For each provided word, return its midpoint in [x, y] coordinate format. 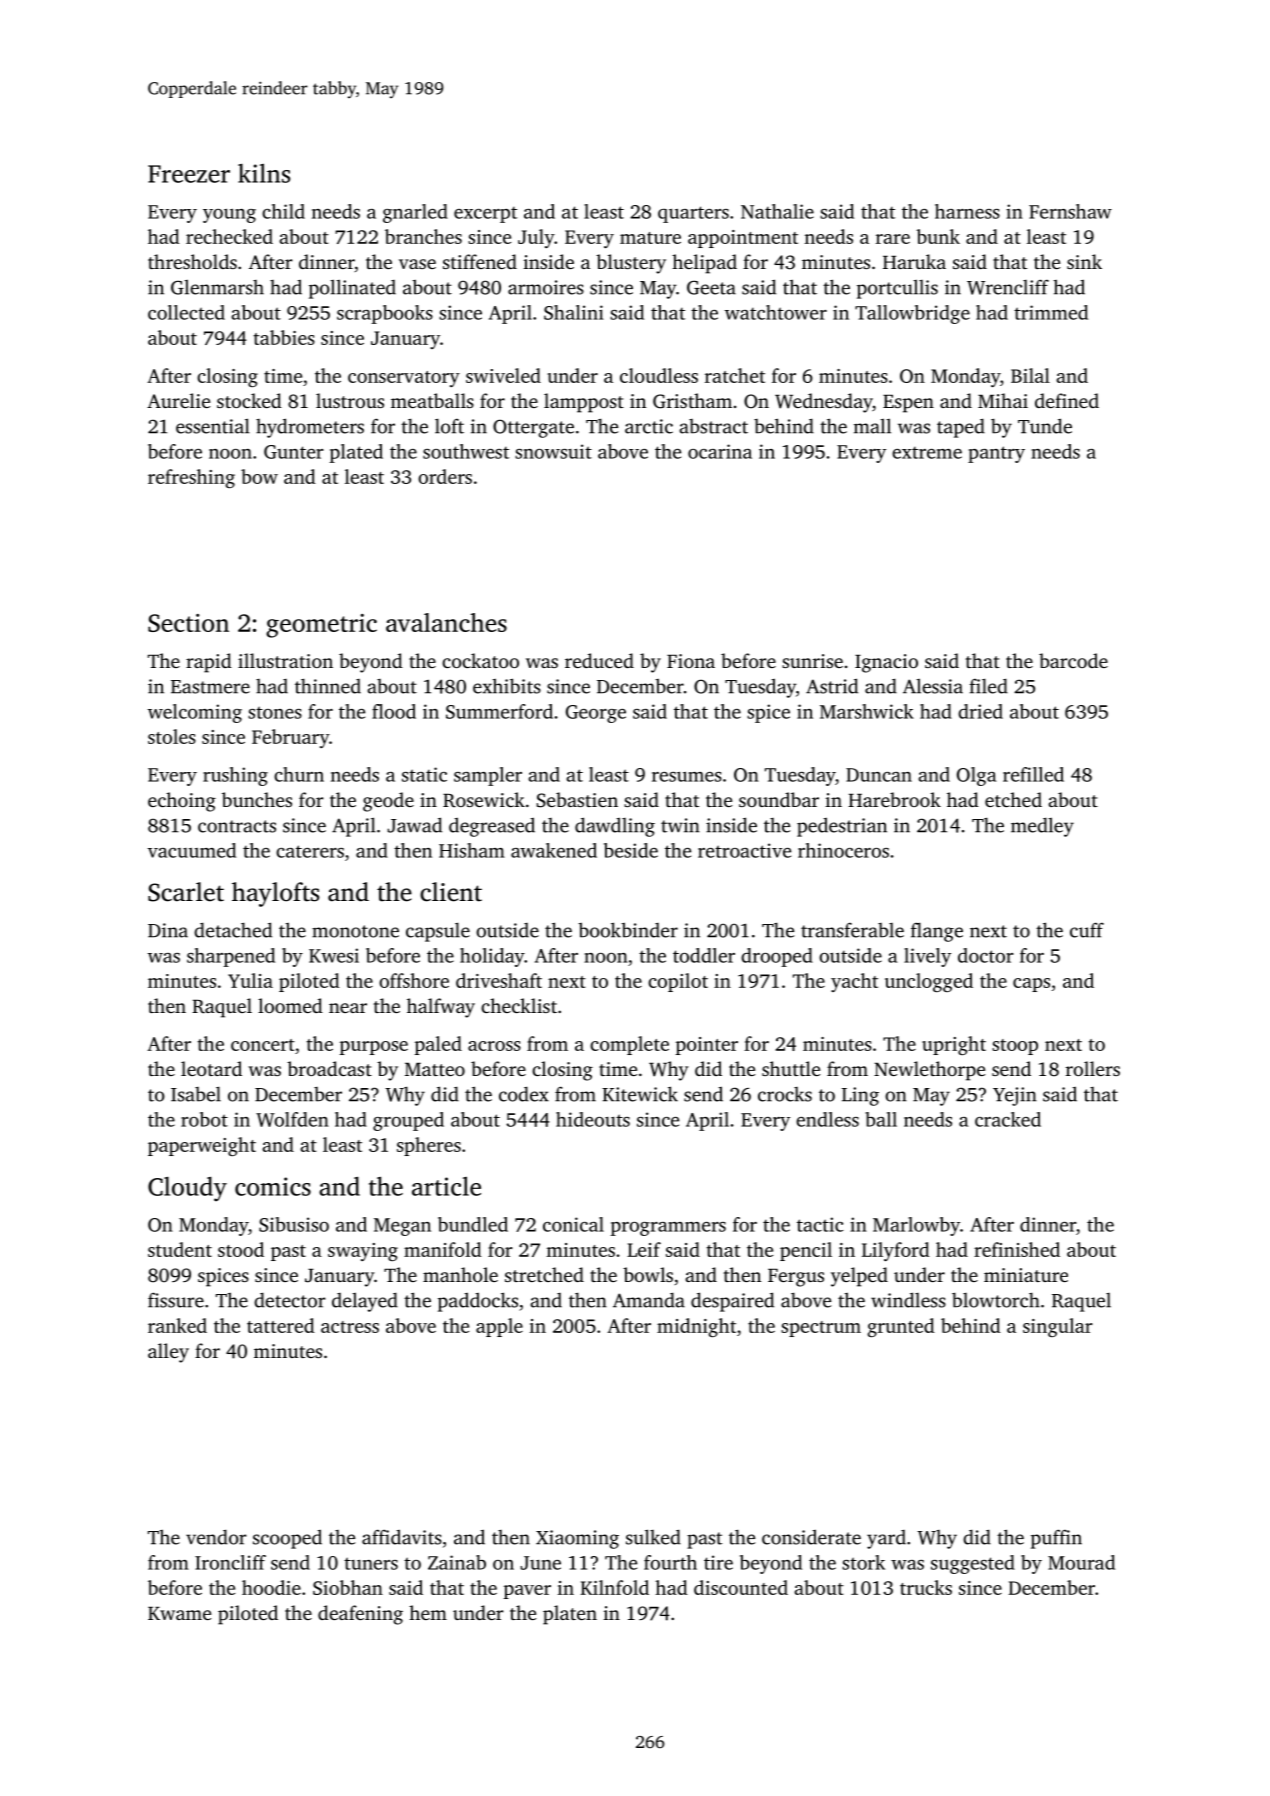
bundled [473, 1224]
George [596, 714]
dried [980, 711]
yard [886, 1539]
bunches [257, 799]
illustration [285, 660]
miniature [1026, 1275]
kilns [264, 173]
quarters [693, 214]
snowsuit [553, 451]
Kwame [180, 1613]
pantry [996, 454]
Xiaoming [577, 1539]
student [180, 1249]
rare [893, 239]
